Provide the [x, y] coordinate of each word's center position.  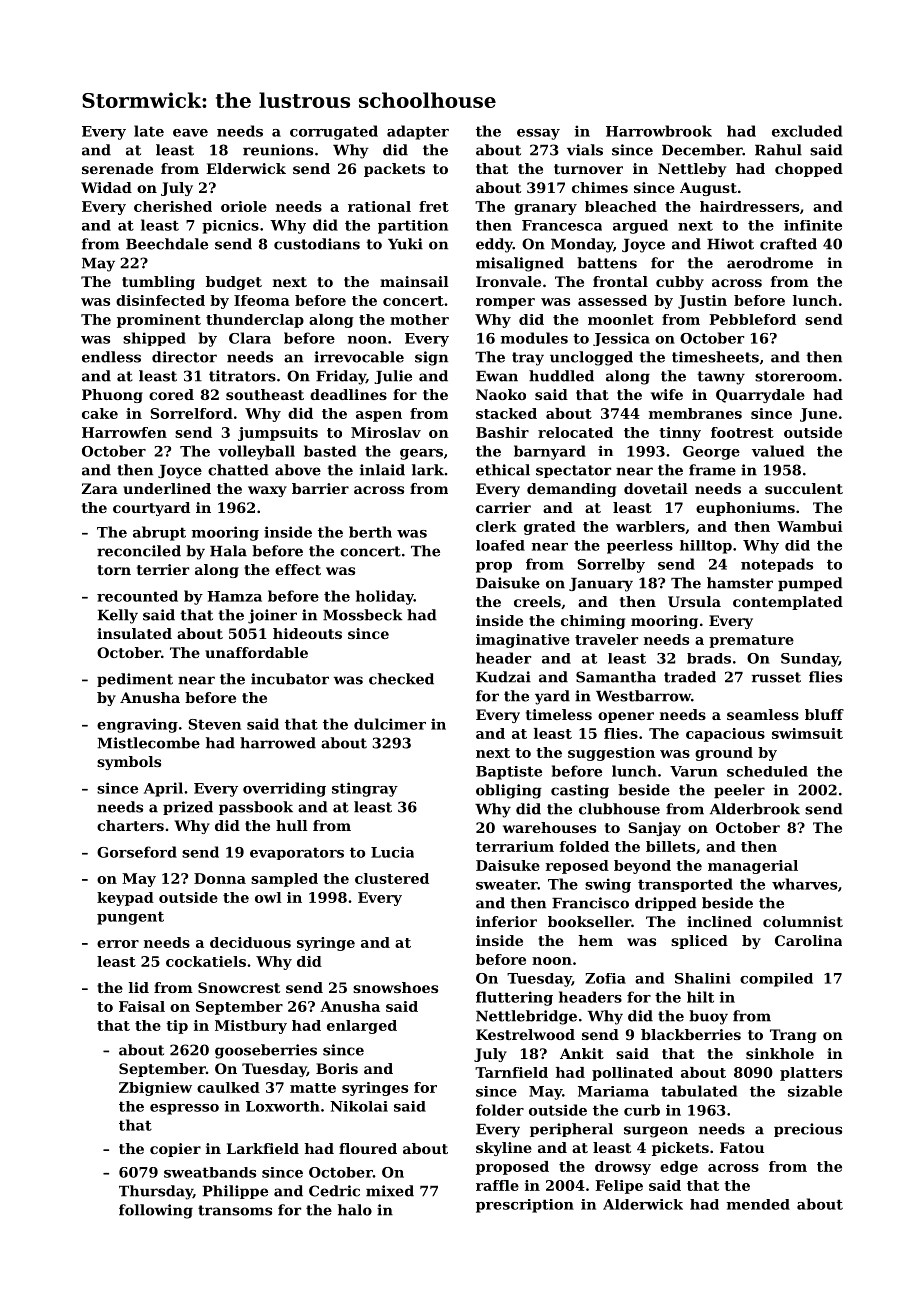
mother [419, 319]
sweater [507, 884]
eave [190, 133]
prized [188, 808]
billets [670, 846]
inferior [506, 921]
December [702, 150]
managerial [753, 867]
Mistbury [251, 1027]
